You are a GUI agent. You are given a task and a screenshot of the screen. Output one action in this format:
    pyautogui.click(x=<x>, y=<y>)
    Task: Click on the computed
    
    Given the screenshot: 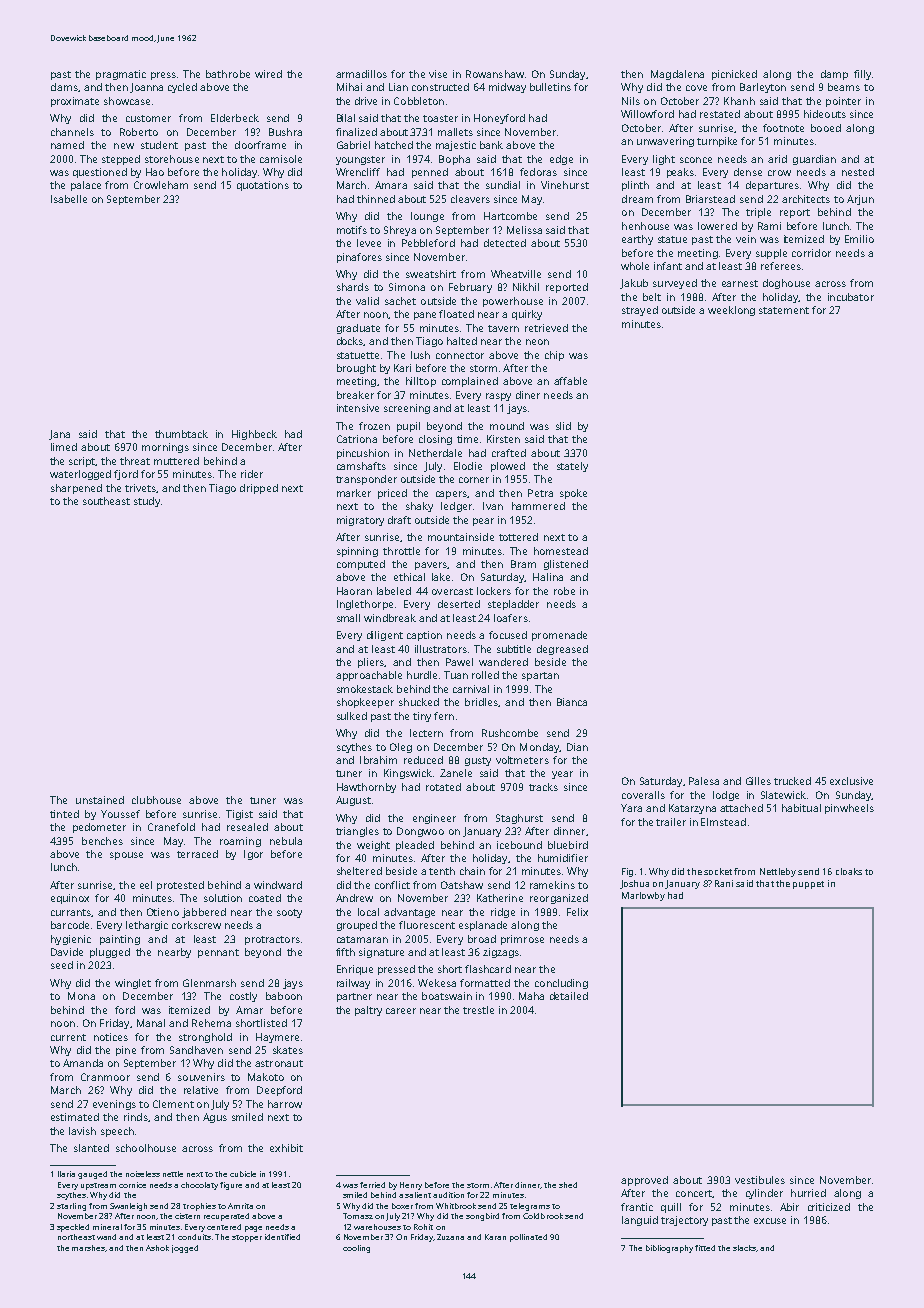 What is the action you would take?
    pyautogui.click(x=361, y=565)
